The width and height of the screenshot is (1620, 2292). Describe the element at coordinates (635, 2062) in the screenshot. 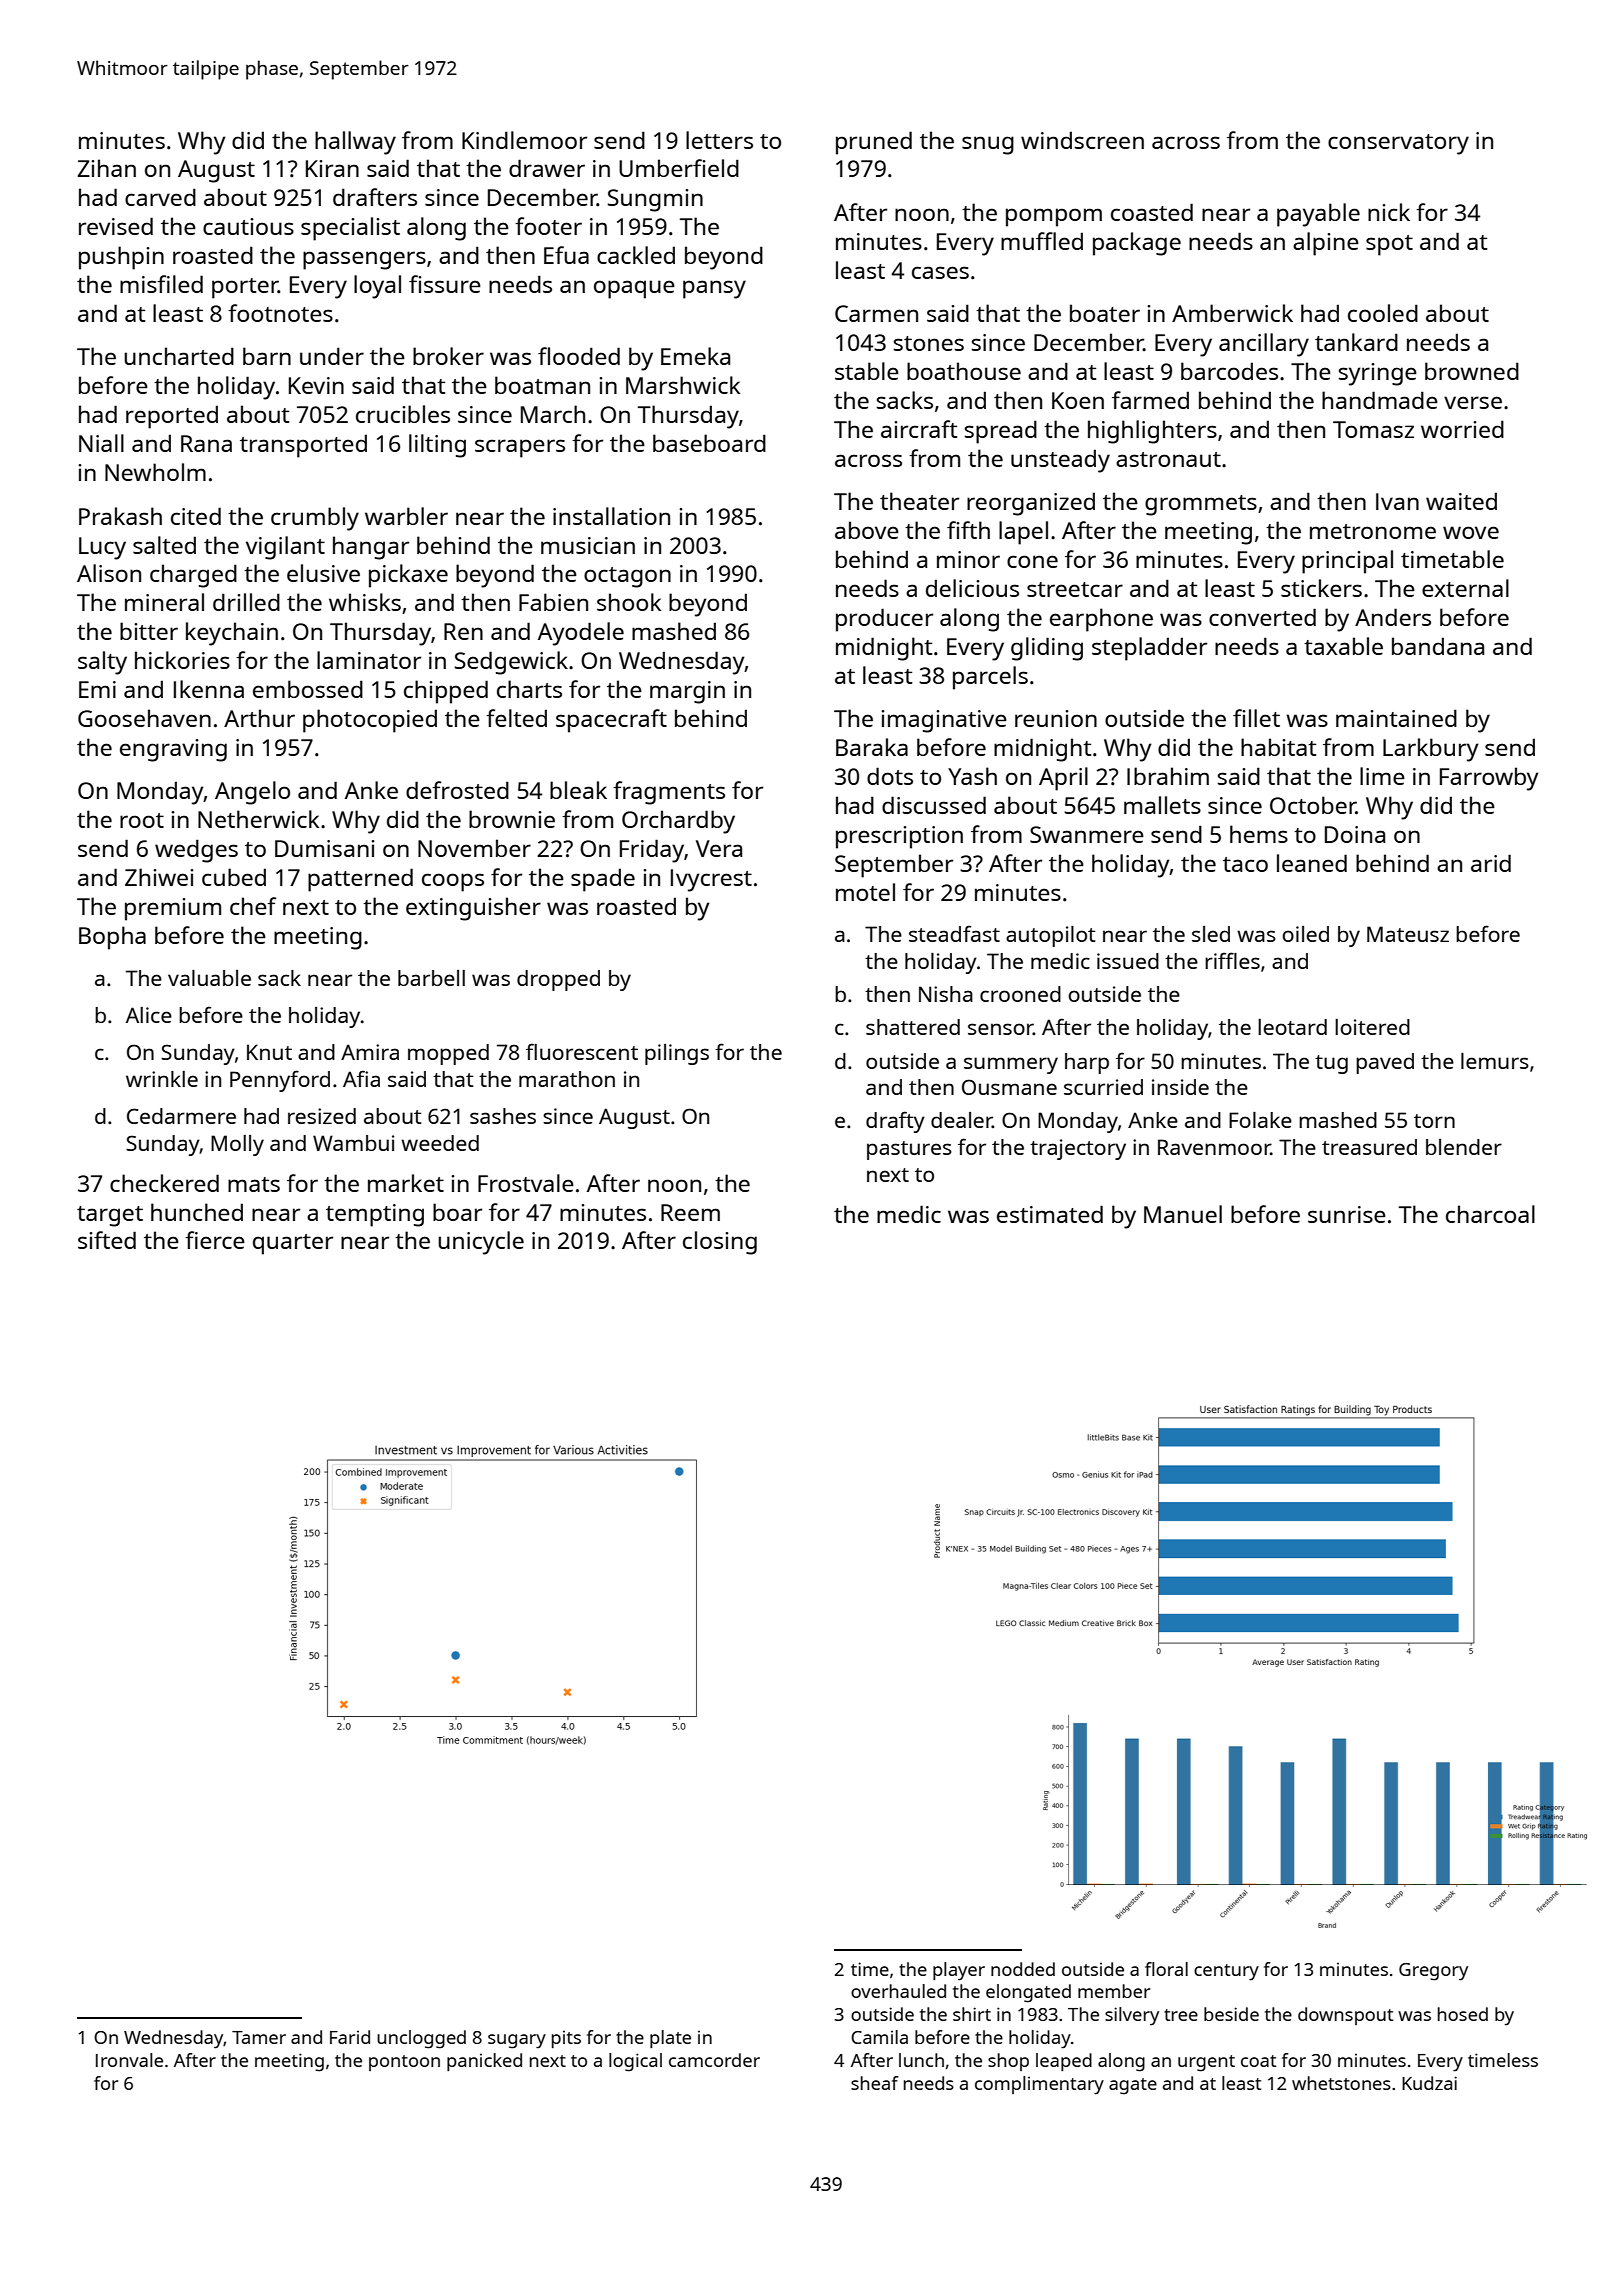

I see `logical` at that location.
